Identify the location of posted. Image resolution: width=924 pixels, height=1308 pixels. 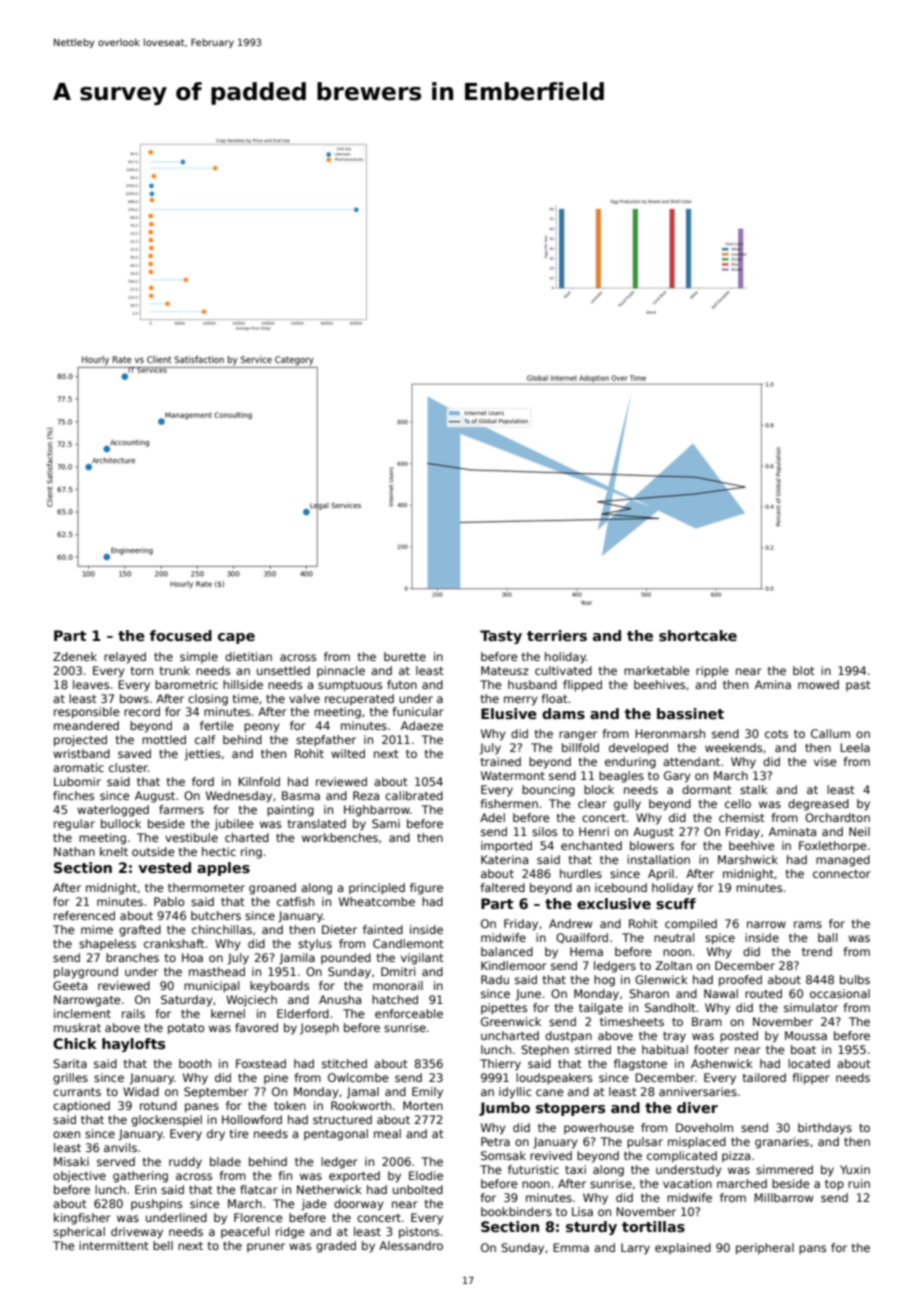
(739, 1037).
